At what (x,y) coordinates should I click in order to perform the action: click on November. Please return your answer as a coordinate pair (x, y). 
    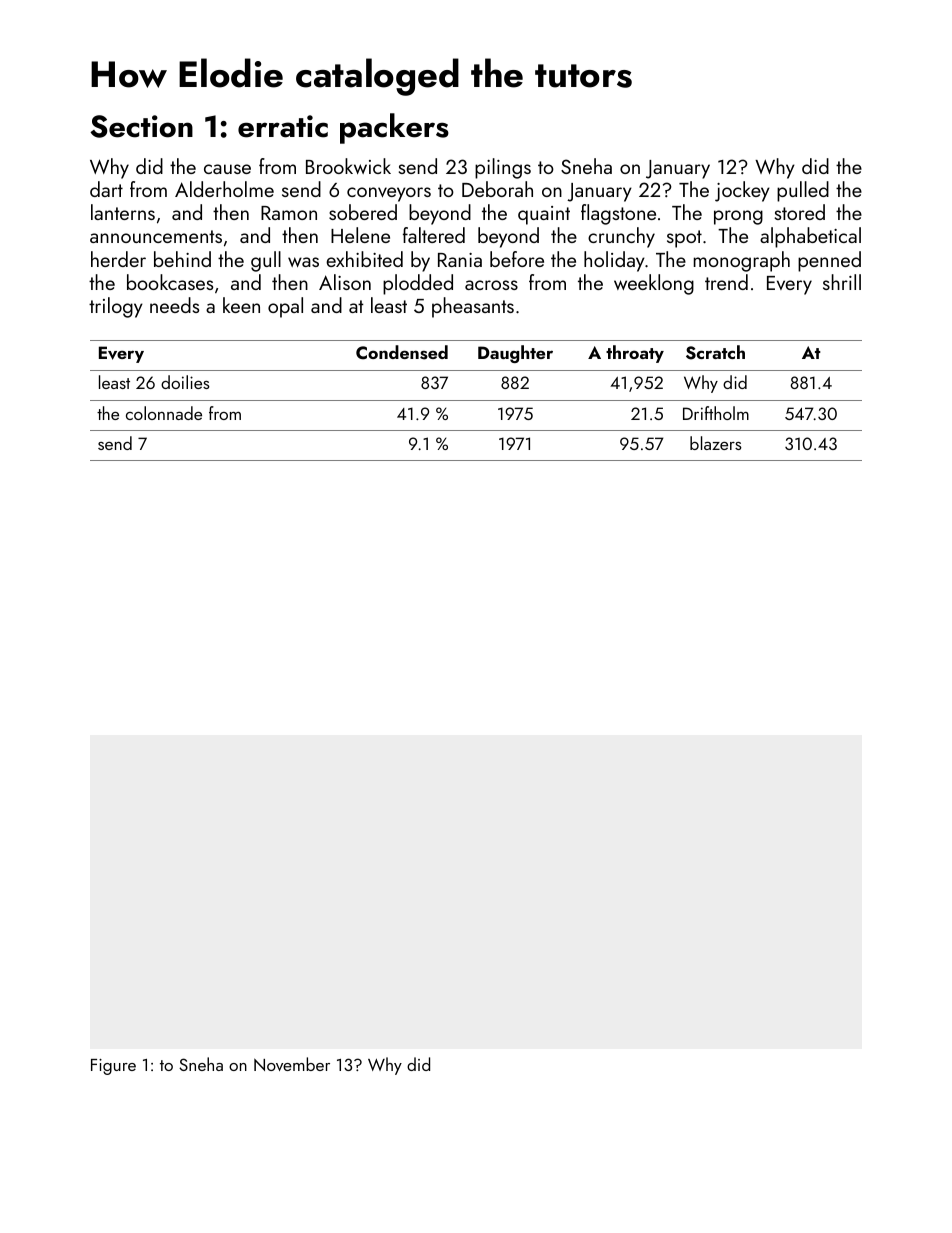
    Looking at the image, I should click on (292, 1064).
